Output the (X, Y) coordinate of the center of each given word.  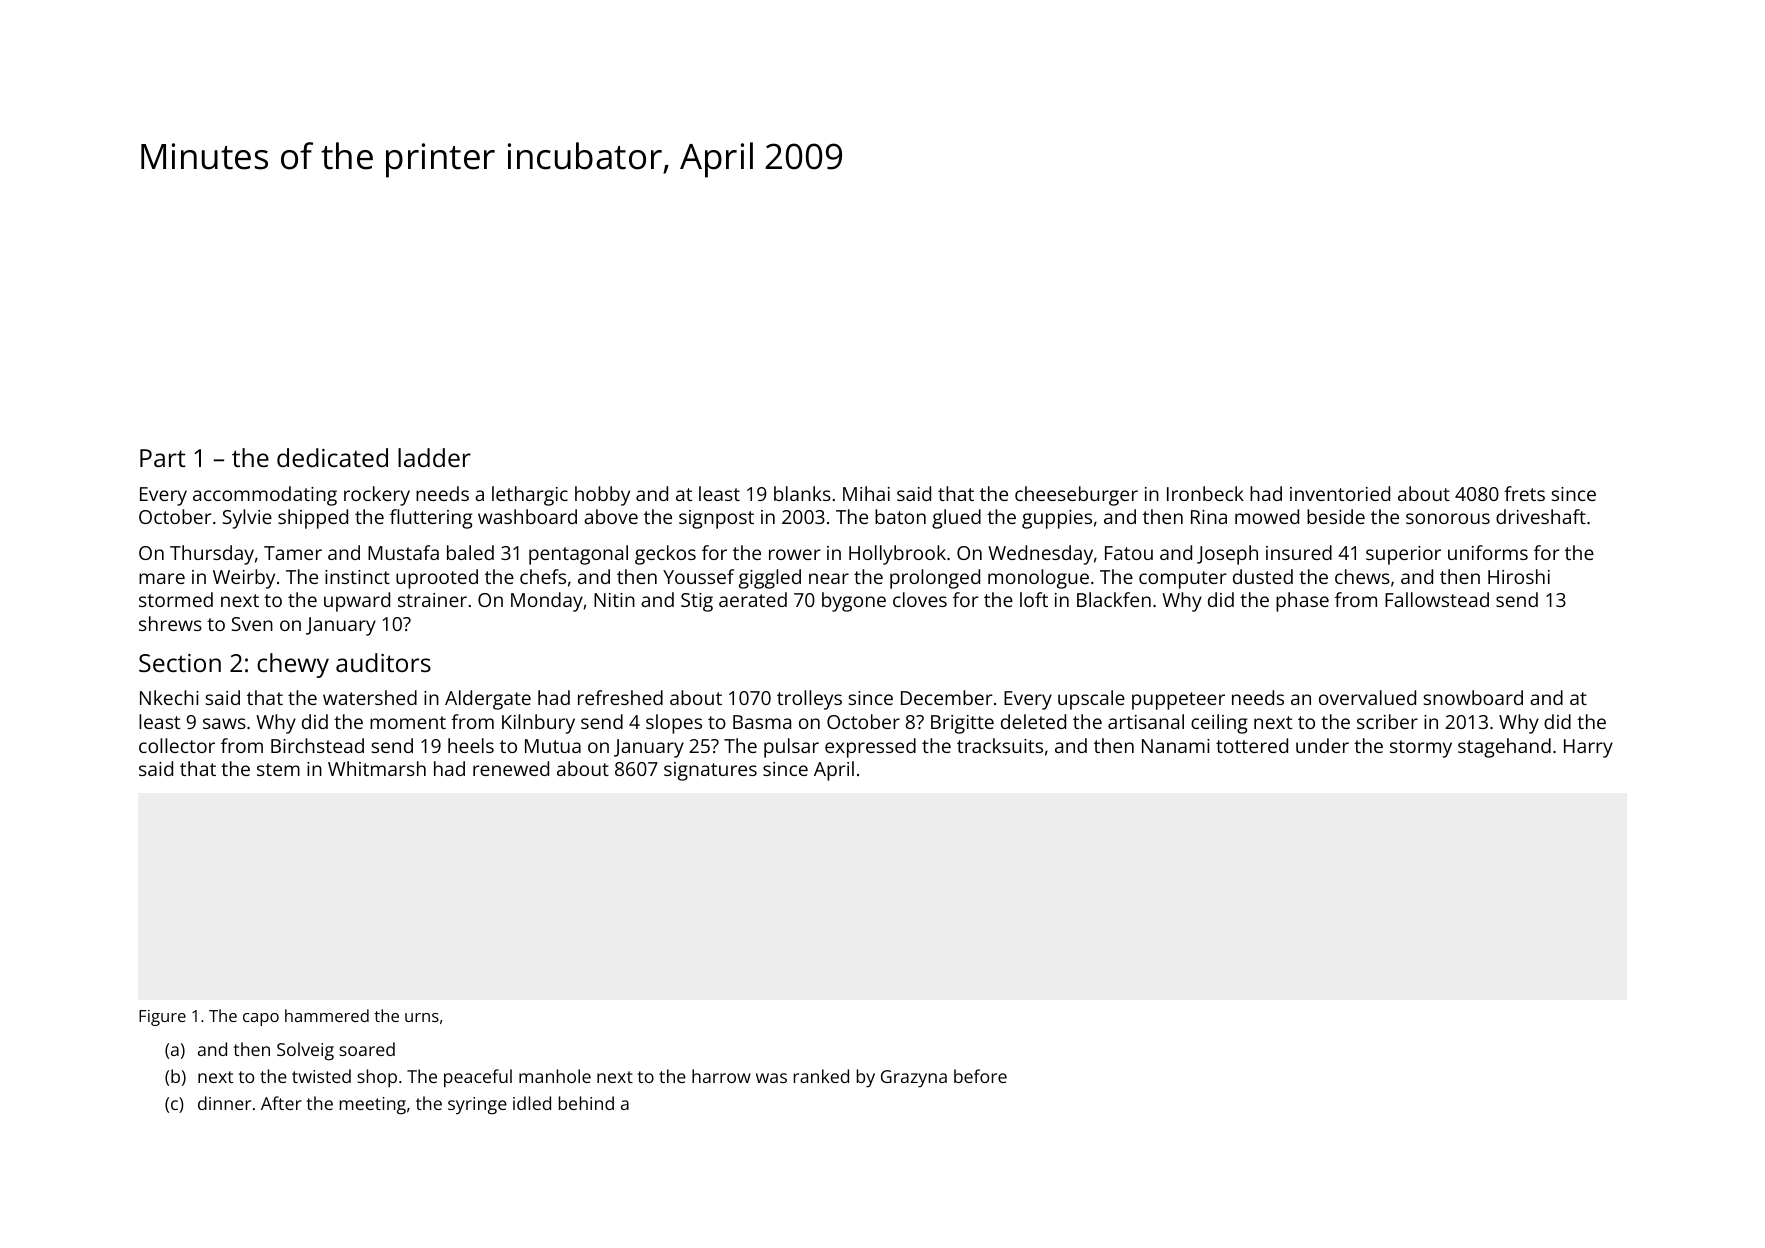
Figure (162, 1018)
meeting (373, 1106)
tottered (1252, 745)
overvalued (1367, 697)
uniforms (1488, 552)
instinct (357, 577)
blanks (802, 493)
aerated (753, 599)
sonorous (1448, 518)
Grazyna (914, 1079)
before (980, 1076)
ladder (434, 457)
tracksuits (1000, 745)
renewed (511, 768)
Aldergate (488, 700)
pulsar (791, 748)
